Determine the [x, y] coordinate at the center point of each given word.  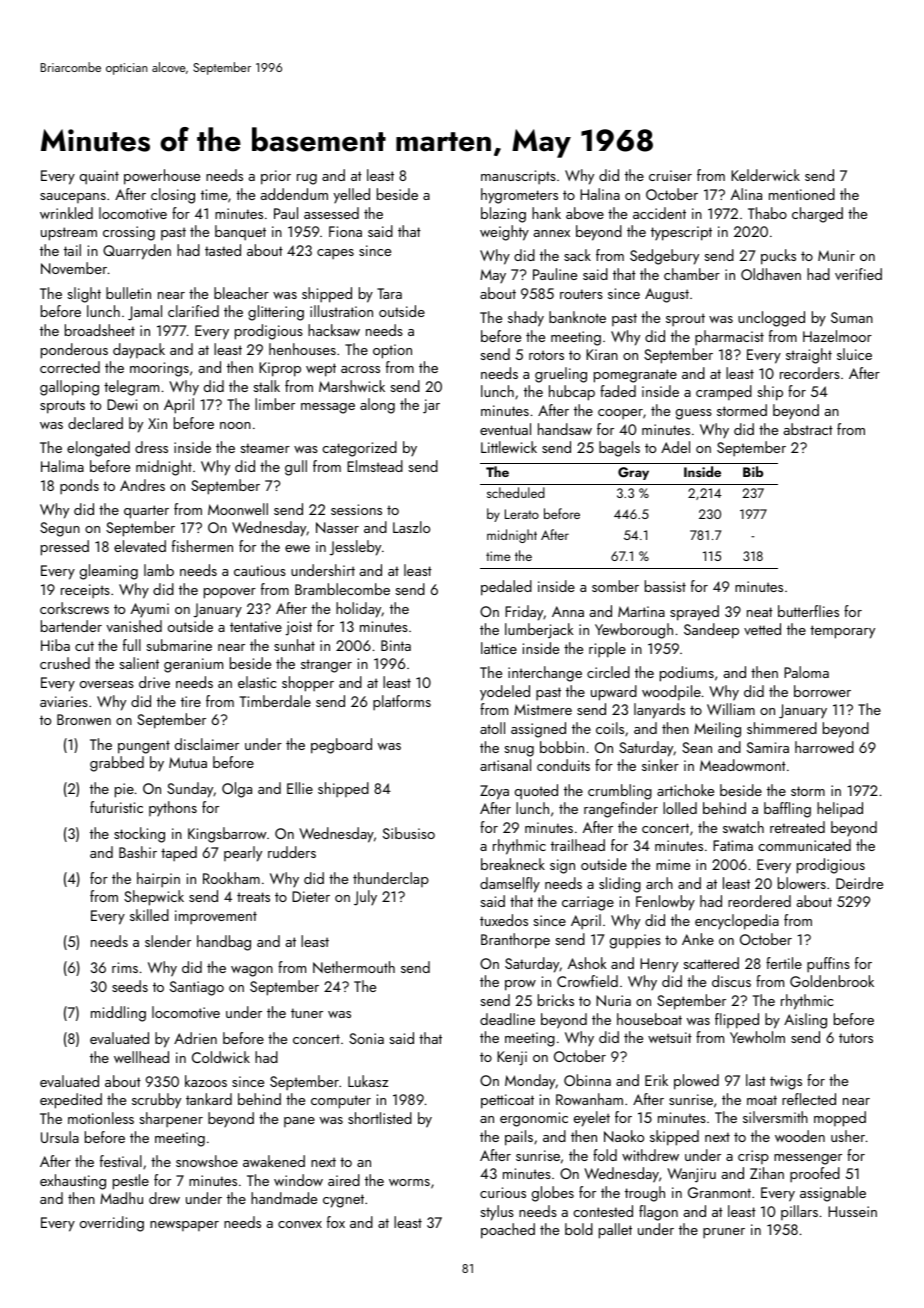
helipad [840, 810]
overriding [112, 1224]
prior [276, 177]
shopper [308, 684]
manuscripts [518, 177]
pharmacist [729, 338]
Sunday [190, 790]
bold [579, 1229]
